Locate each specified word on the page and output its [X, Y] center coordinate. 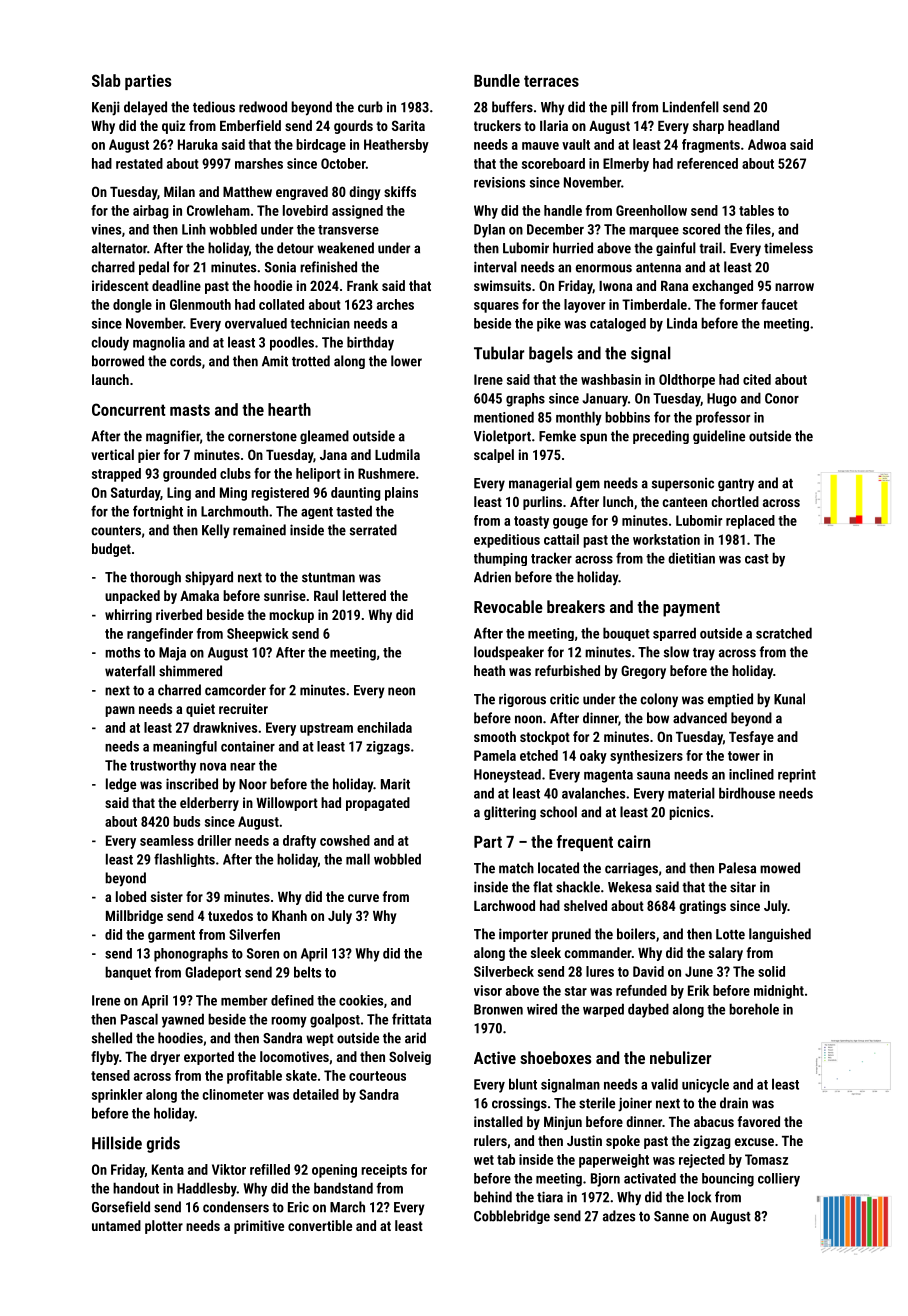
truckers [497, 125]
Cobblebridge [512, 1217]
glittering [510, 813]
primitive [259, 1227]
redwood [263, 107]
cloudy [110, 343]
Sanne [671, 1216]
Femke [557, 436]
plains [401, 494]
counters [116, 531]
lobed [131, 896]
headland [753, 125]
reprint [797, 776]
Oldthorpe [687, 381]
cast [757, 559]
